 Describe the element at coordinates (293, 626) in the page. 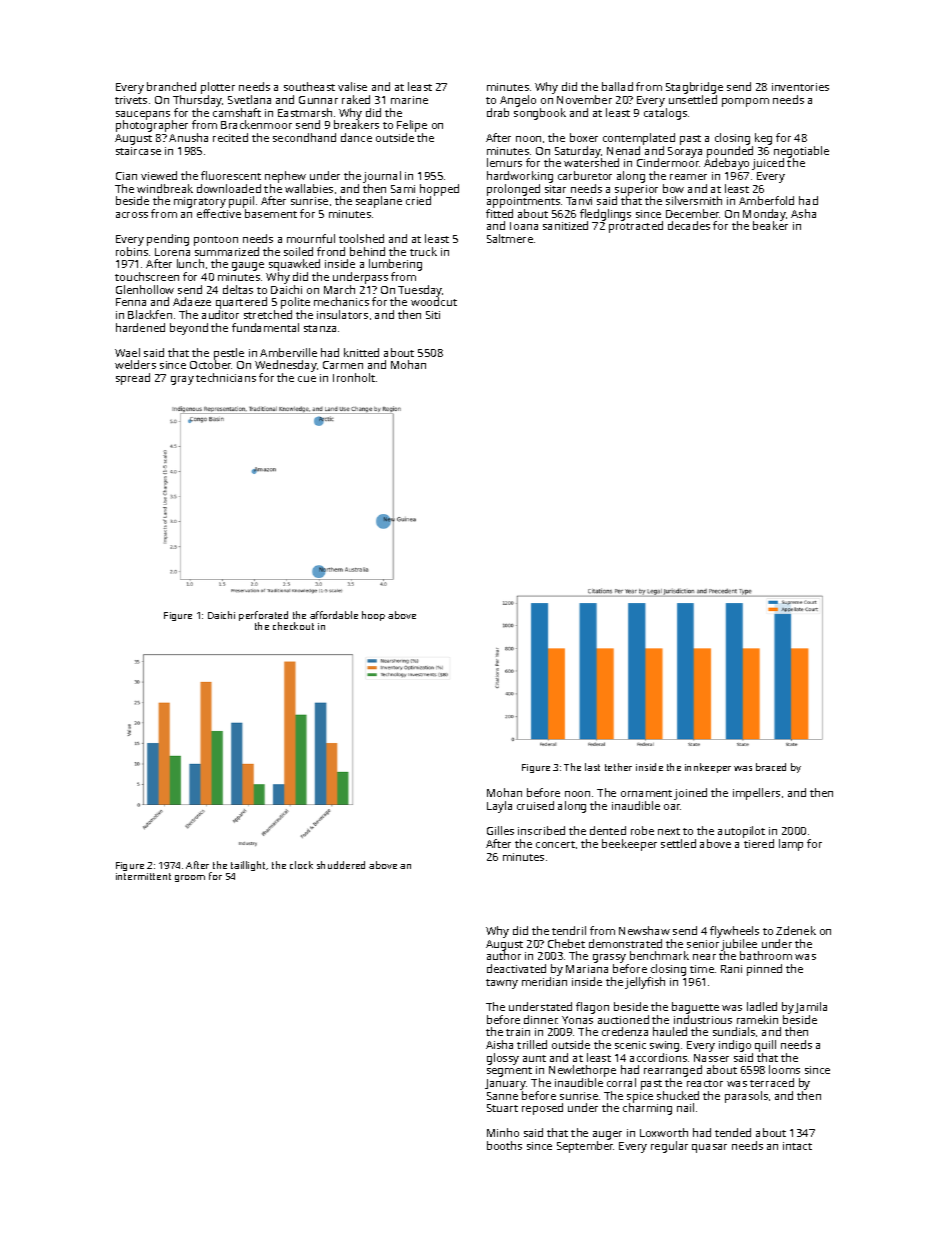

I see `checkout` at that location.
